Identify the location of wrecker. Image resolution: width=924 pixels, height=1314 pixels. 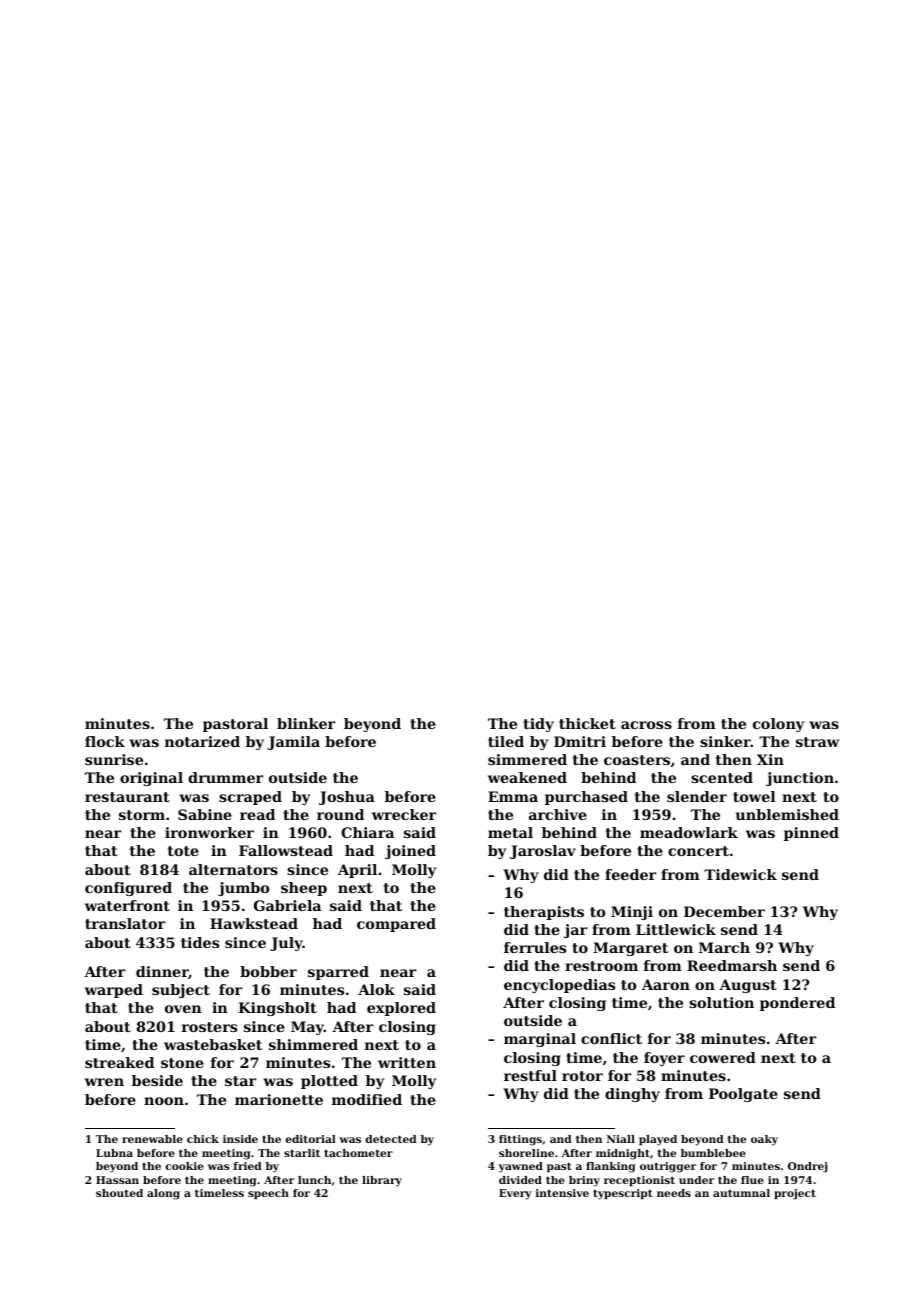
(404, 814).
